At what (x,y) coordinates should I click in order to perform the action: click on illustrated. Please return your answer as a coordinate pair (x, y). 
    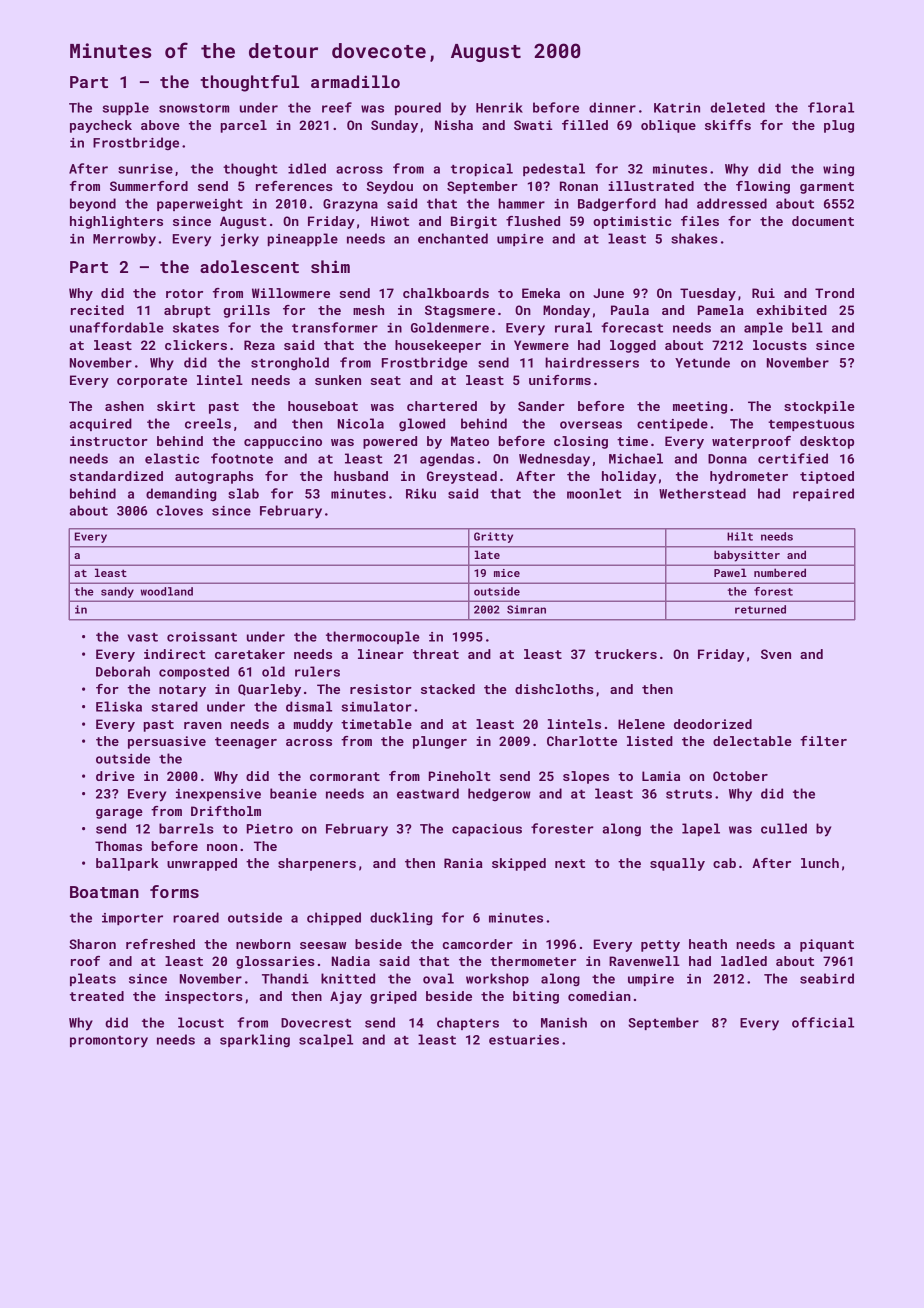
    Looking at the image, I should click on (651, 186).
